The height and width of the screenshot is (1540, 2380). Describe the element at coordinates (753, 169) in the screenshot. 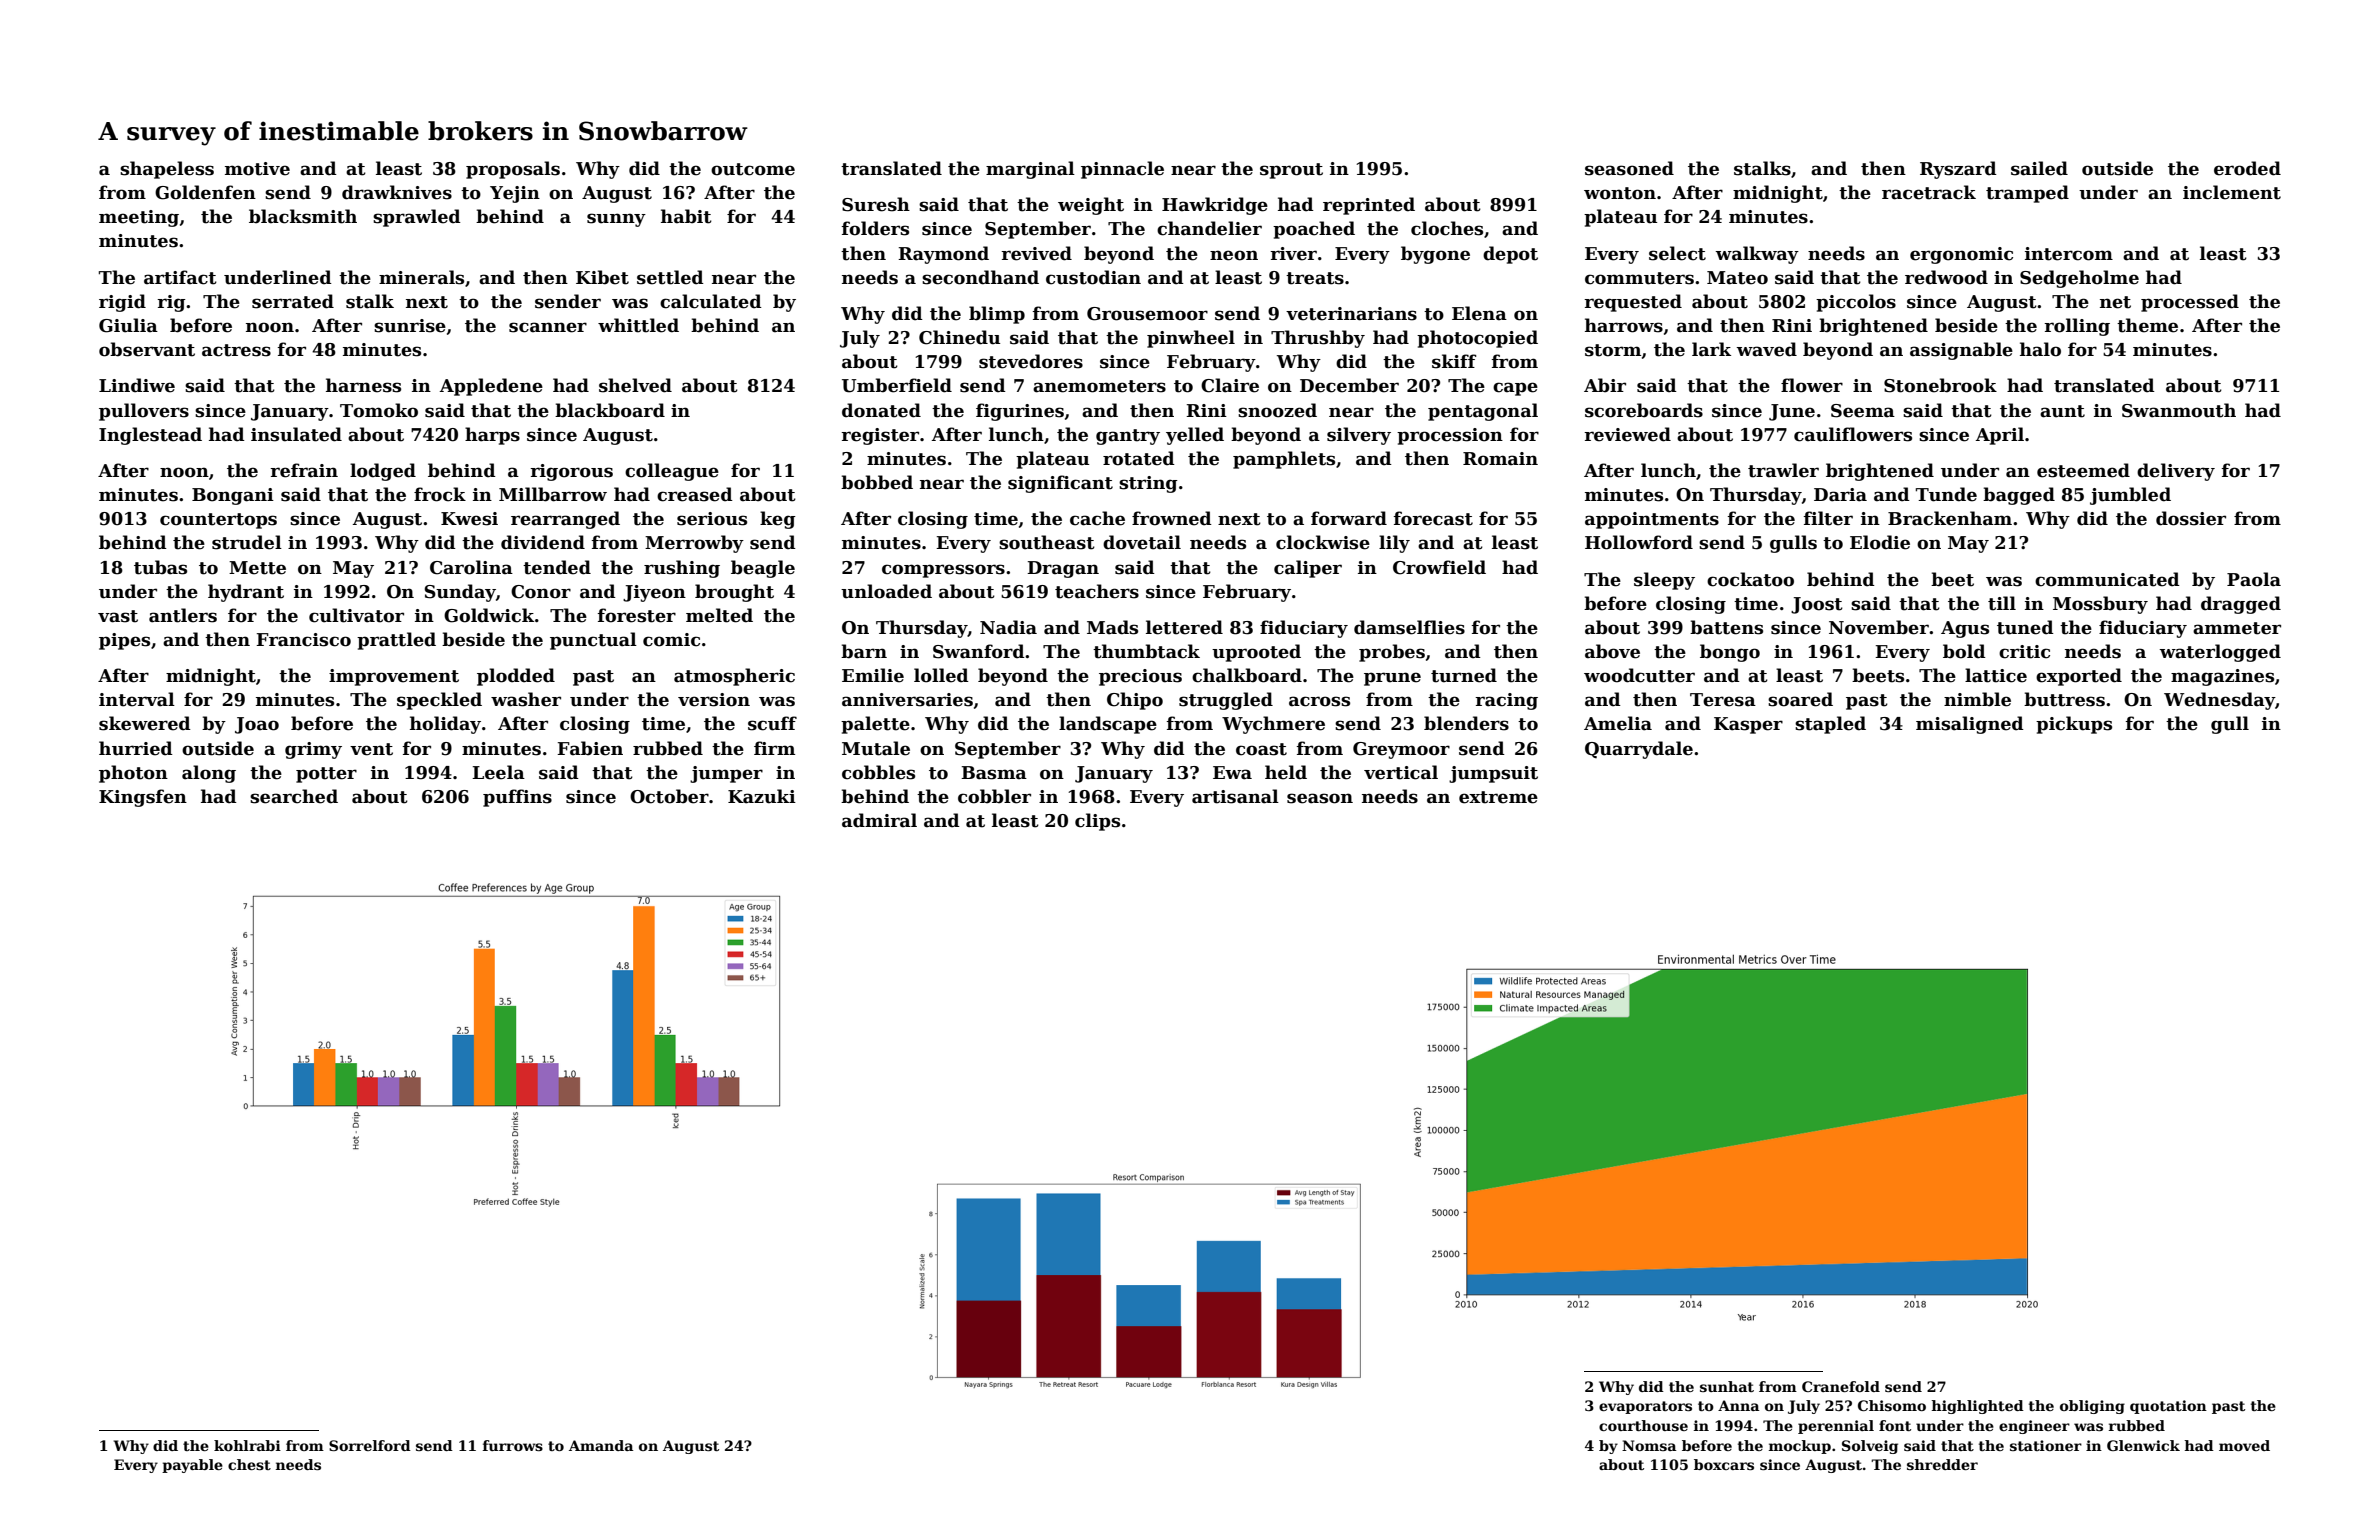

I see `outcome` at that location.
